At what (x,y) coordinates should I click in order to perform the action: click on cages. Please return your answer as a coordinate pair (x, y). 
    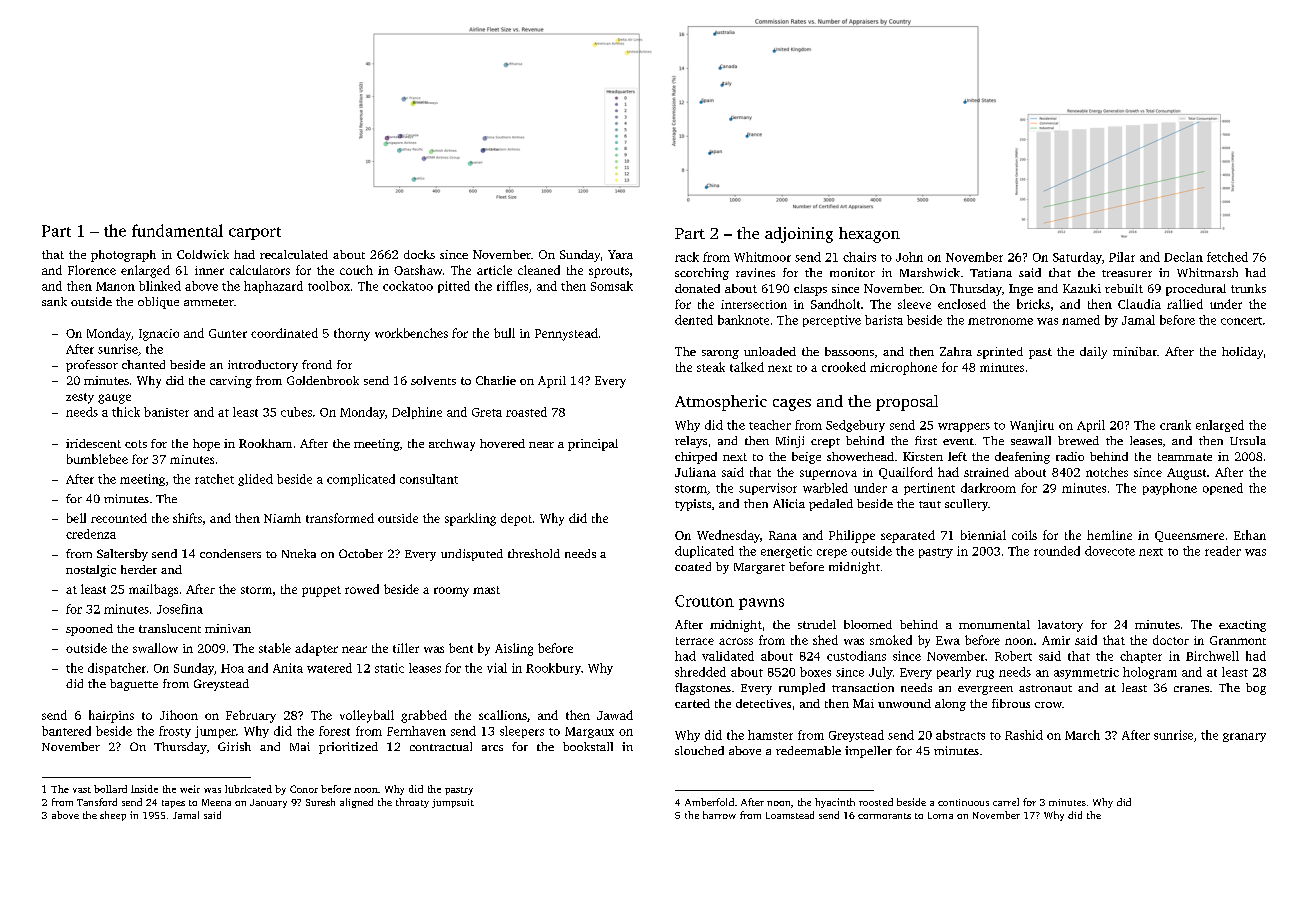
    Looking at the image, I should click on (792, 405).
